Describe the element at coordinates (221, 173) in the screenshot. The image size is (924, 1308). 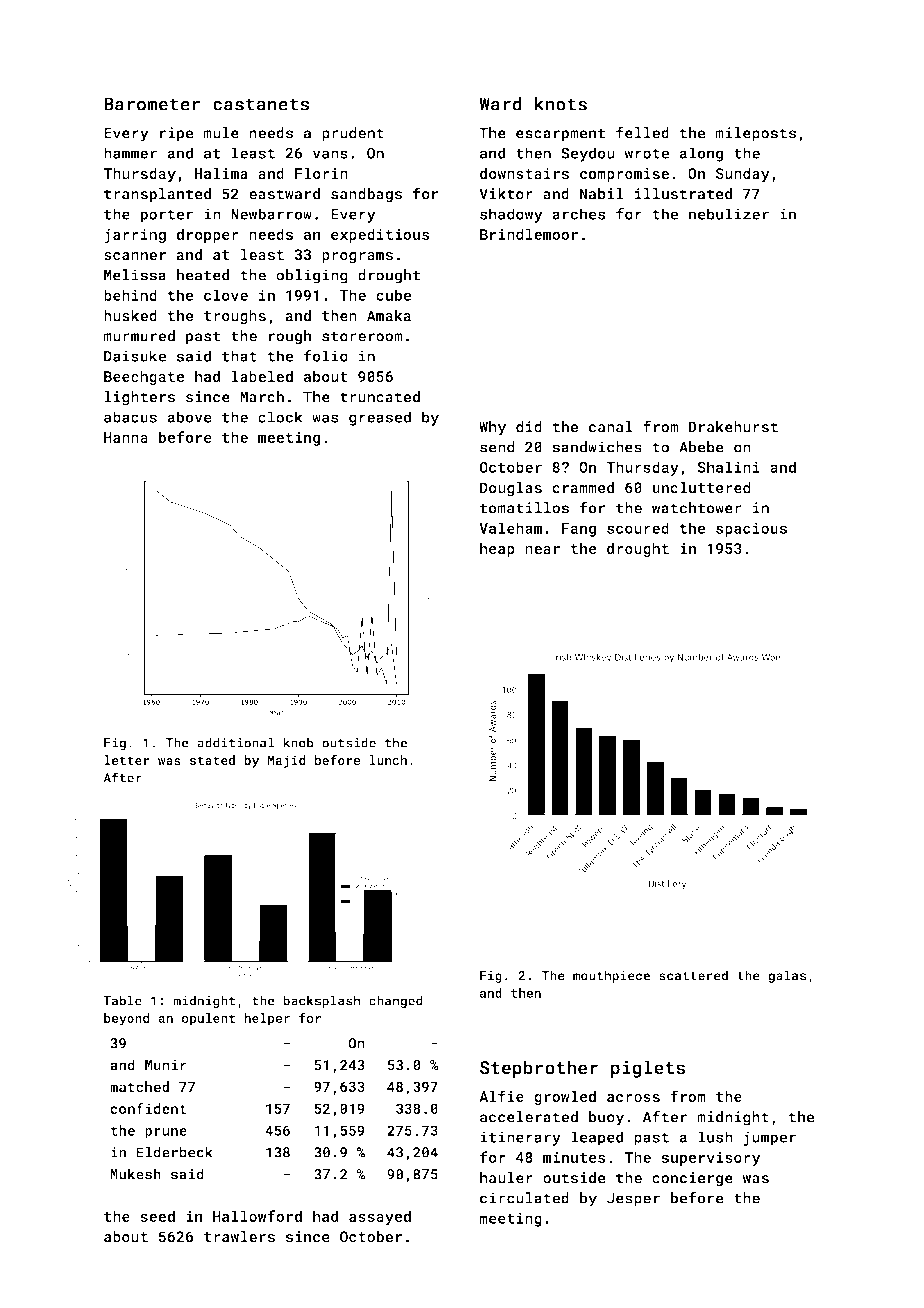
I see `Halima` at that location.
